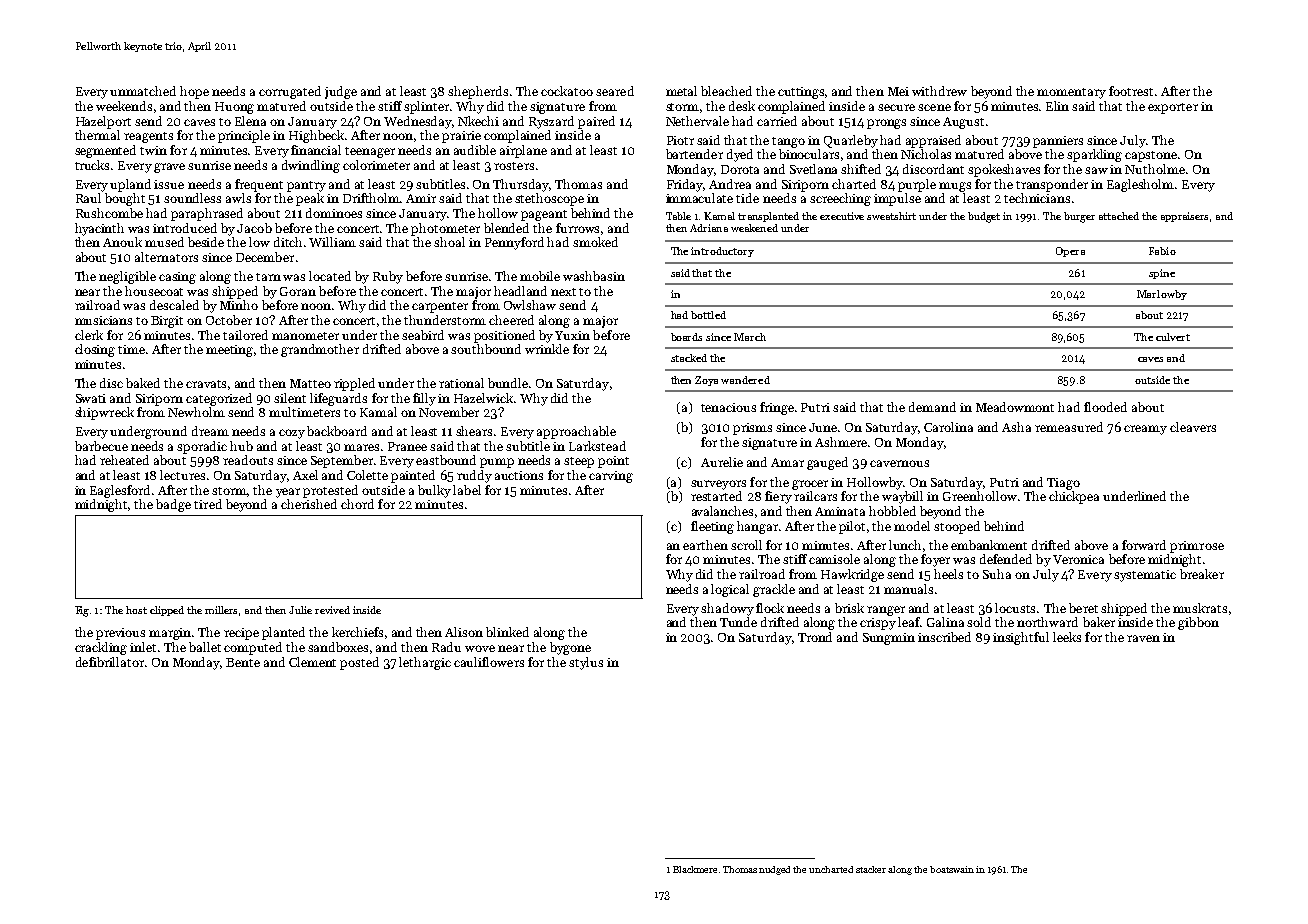 Image resolution: width=1308 pixels, height=924 pixels. Describe the element at coordinates (611, 477) in the screenshot. I see `carving` at that location.
